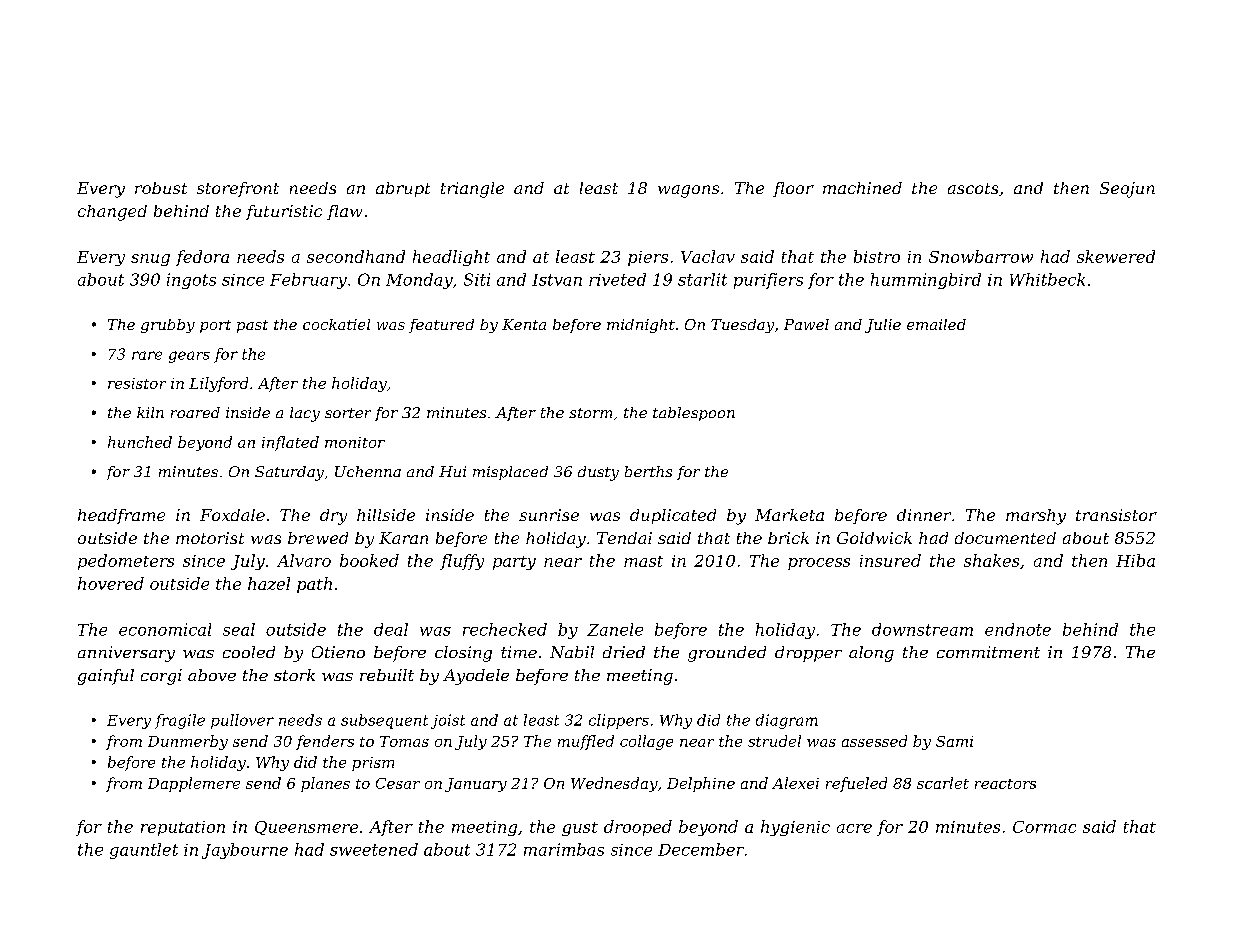 The width and height of the screenshot is (1233, 952). What do you see at coordinates (973, 188) in the screenshot?
I see `ascots` at bounding box center [973, 188].
